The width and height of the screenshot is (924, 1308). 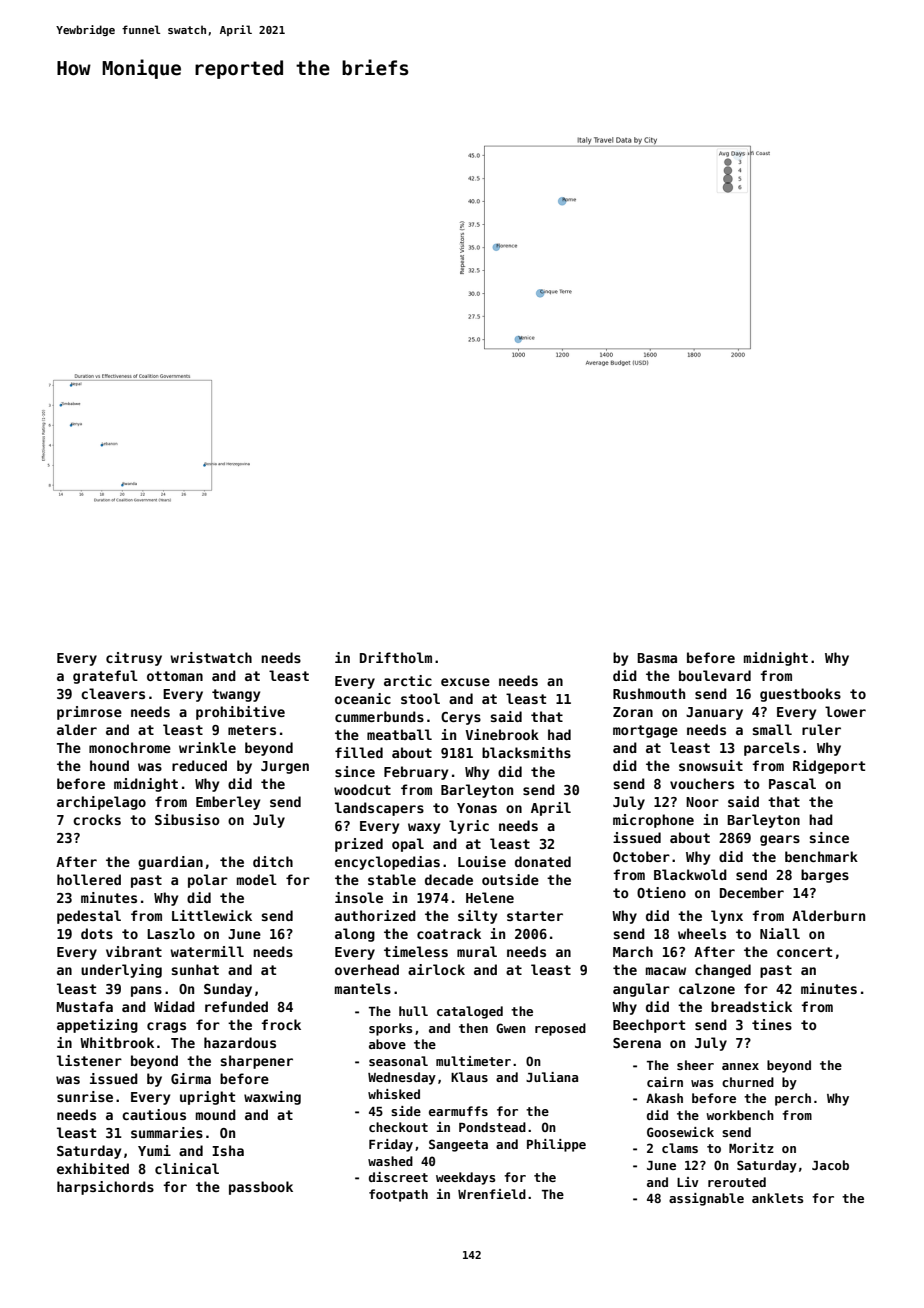 What do you see at coordinates (399, 734) in the screenshot?
I see `meatball` at bounding box center [399, 734].
